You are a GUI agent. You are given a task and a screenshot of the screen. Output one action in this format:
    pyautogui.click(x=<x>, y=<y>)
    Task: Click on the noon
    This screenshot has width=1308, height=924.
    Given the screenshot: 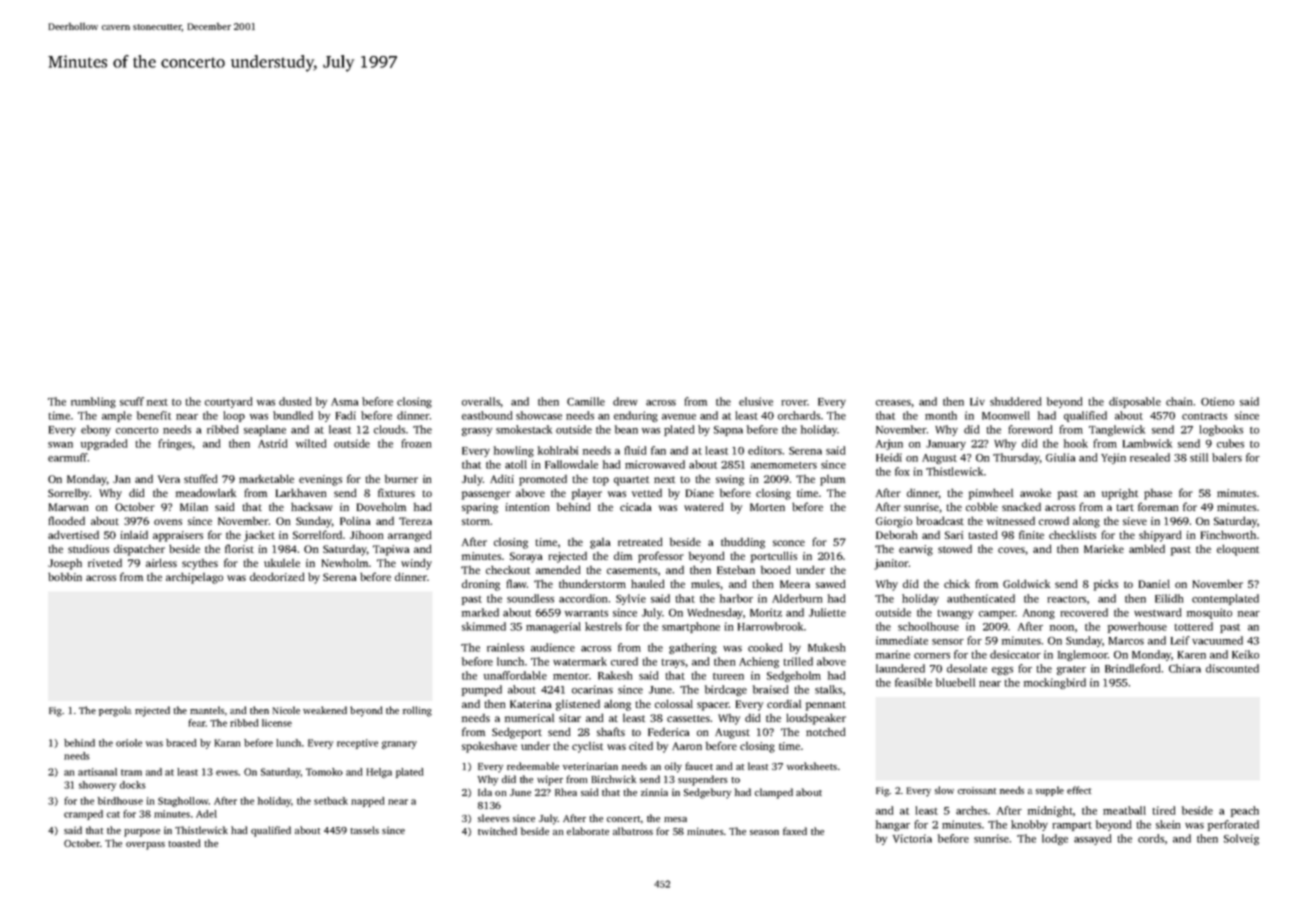 What is the action you would take?
    pyautogui.click(x=1062, y=628)
